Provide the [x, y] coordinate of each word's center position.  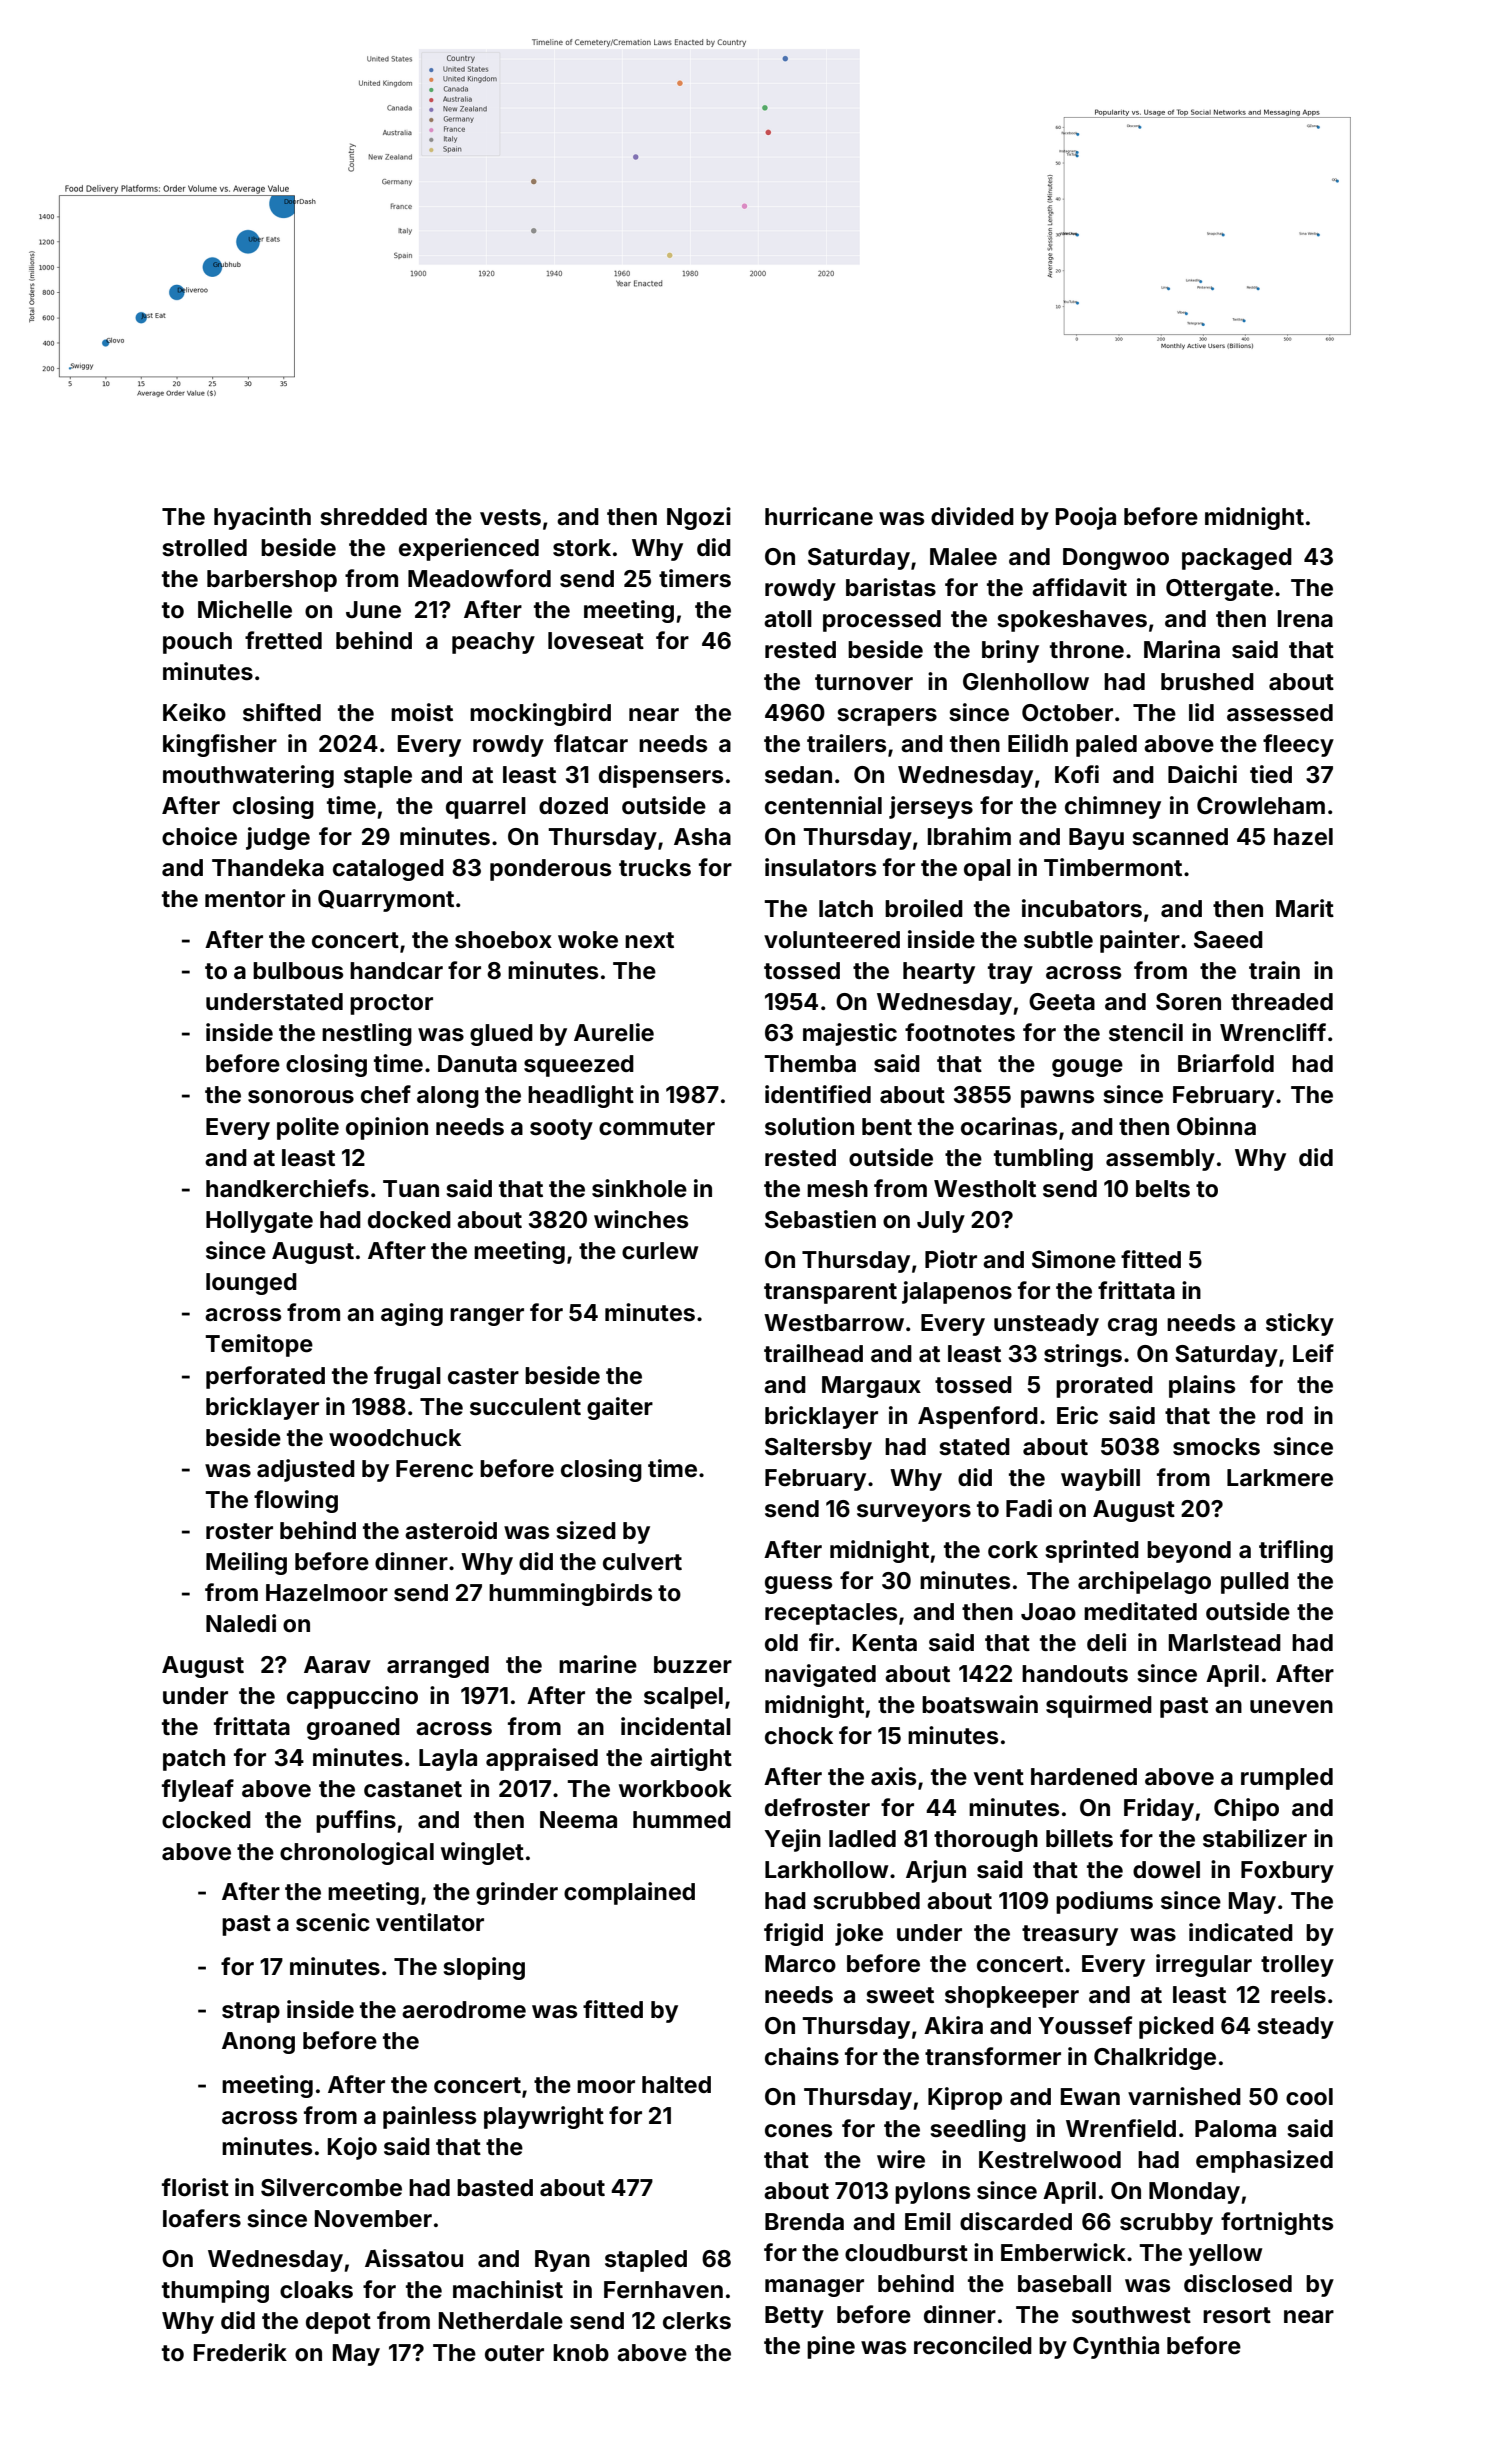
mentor [245, 899]
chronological [357, 1853]
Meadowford [479, 578]
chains [802, 2056]
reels [1298, 1995]
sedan [798, 775]
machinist [508, 2289]
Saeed [1228, 940]
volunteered [832, 940]
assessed [1280, 713]
